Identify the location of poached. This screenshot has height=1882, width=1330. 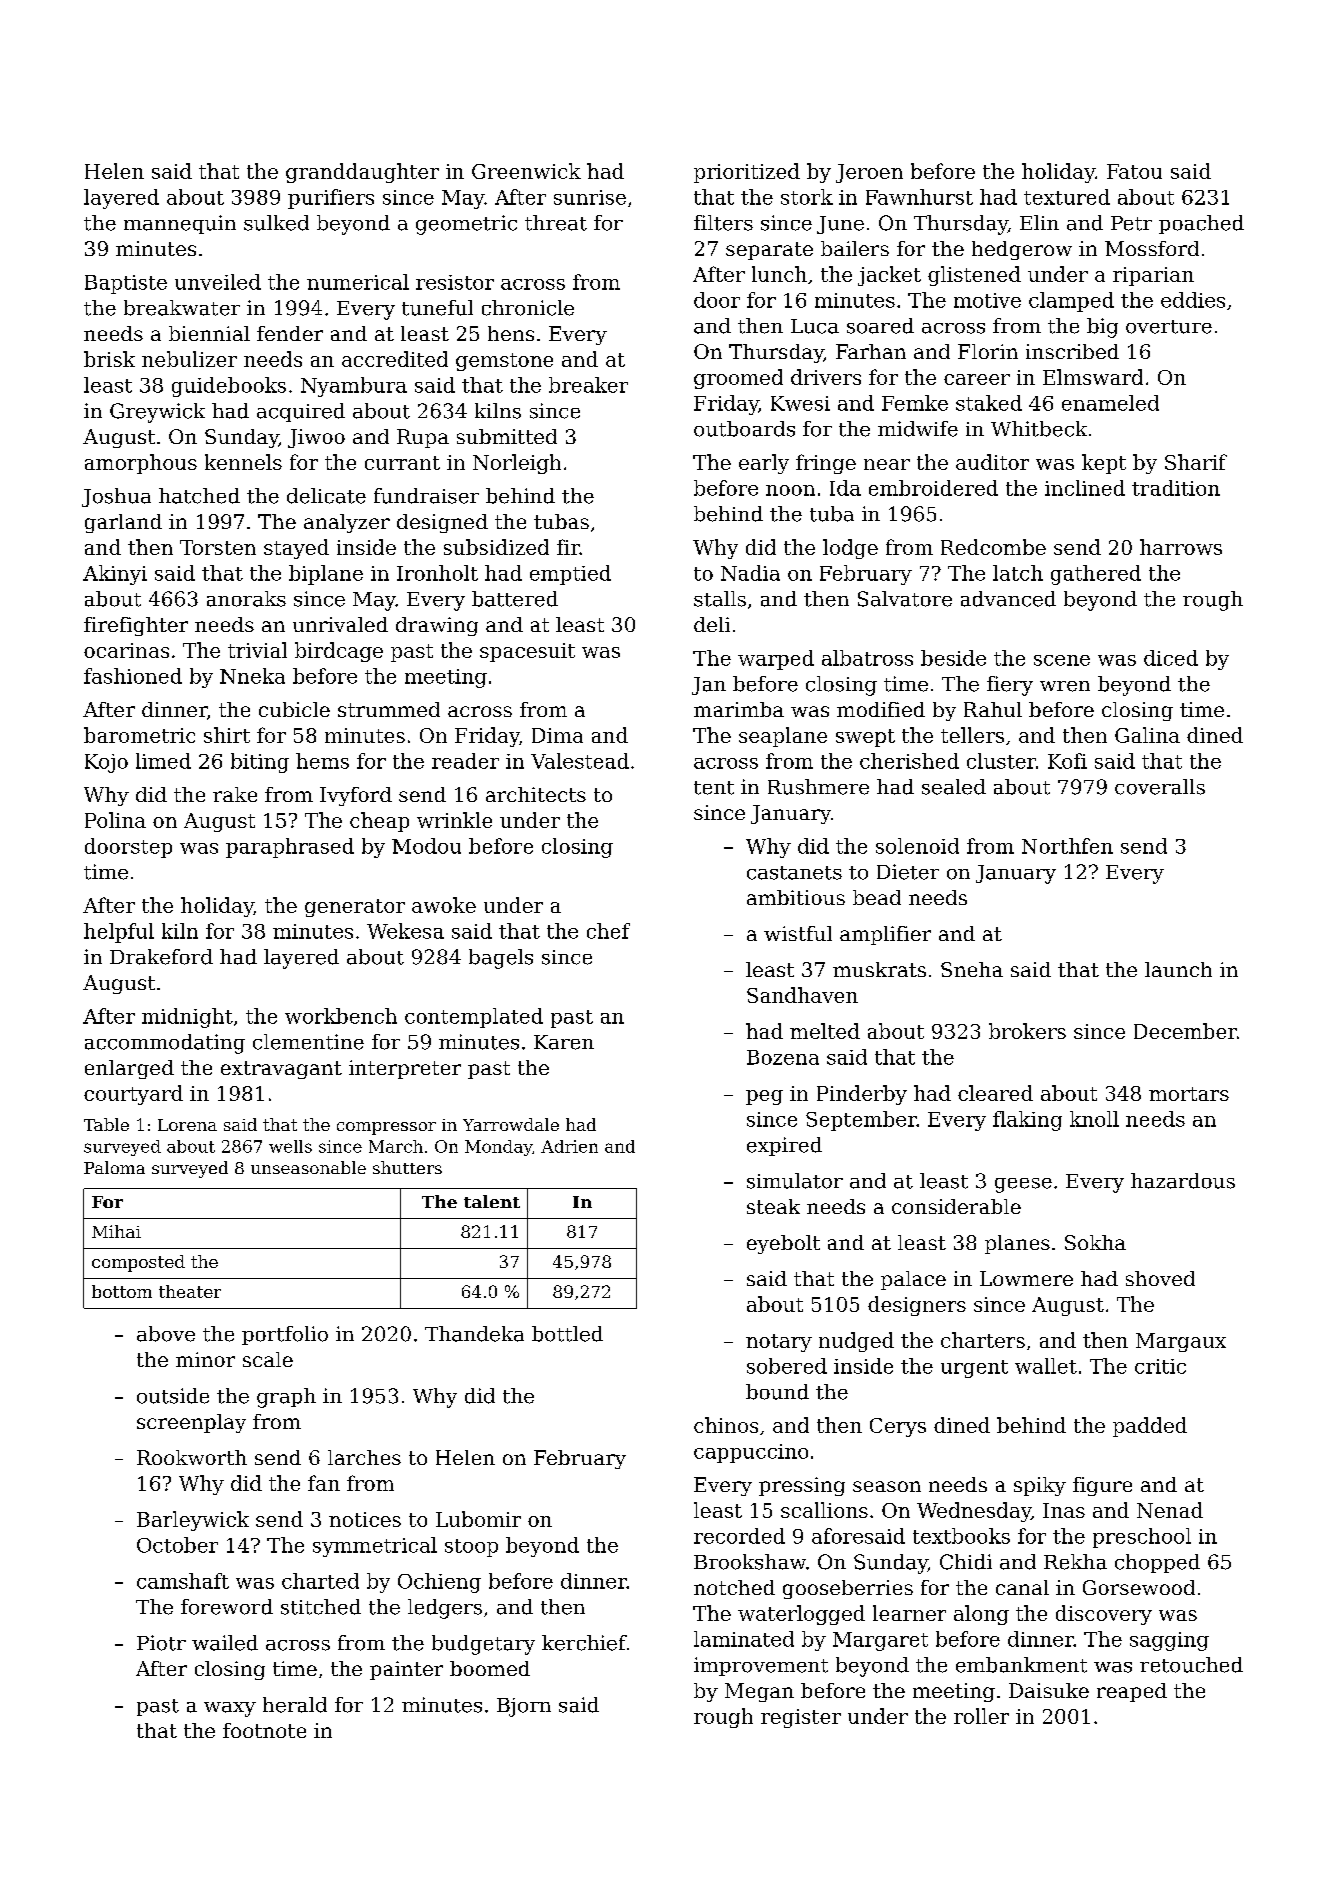
(1201, 224).
